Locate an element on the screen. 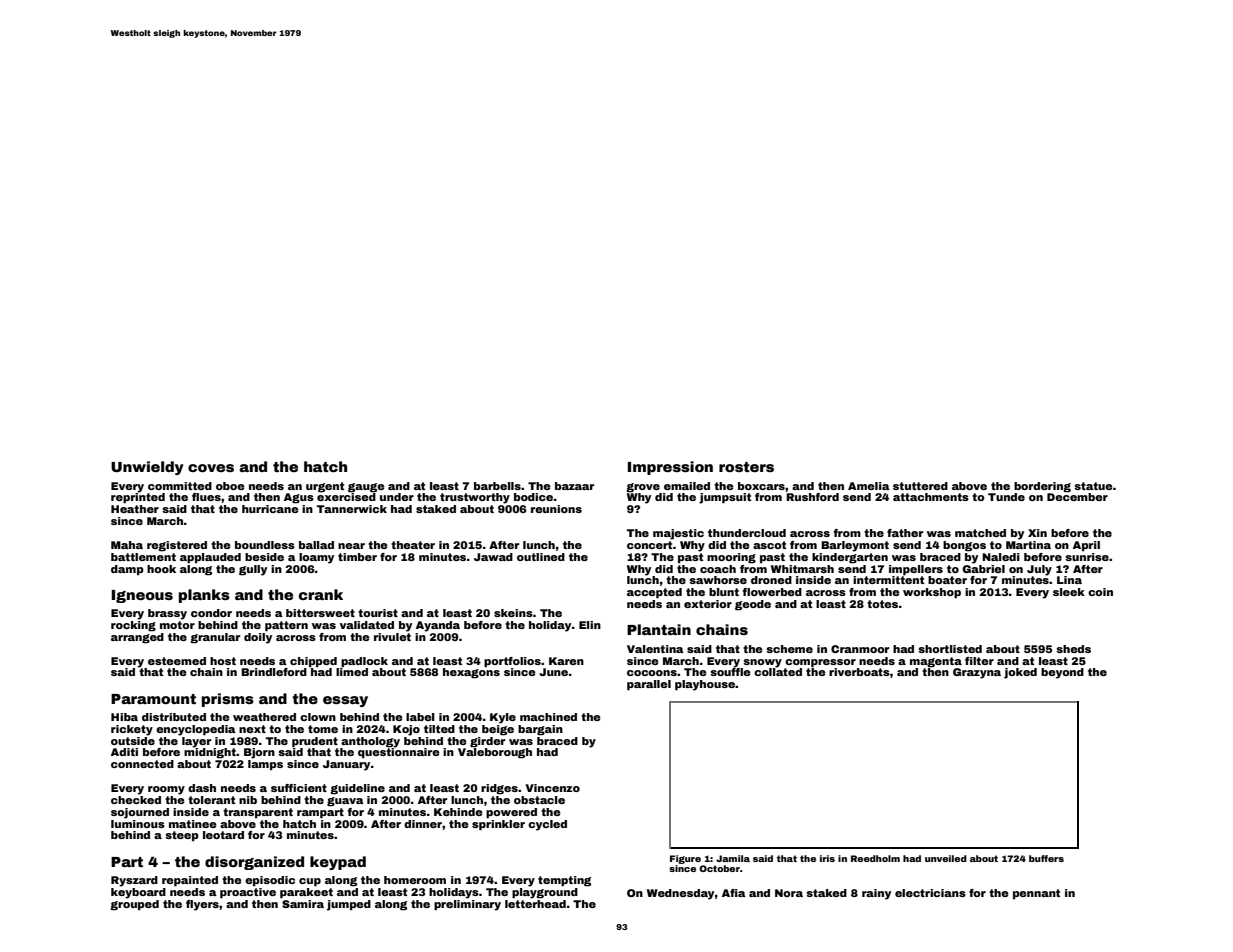 The image size is (1233, 952). Paramount is located at coordinates (153, 699).
